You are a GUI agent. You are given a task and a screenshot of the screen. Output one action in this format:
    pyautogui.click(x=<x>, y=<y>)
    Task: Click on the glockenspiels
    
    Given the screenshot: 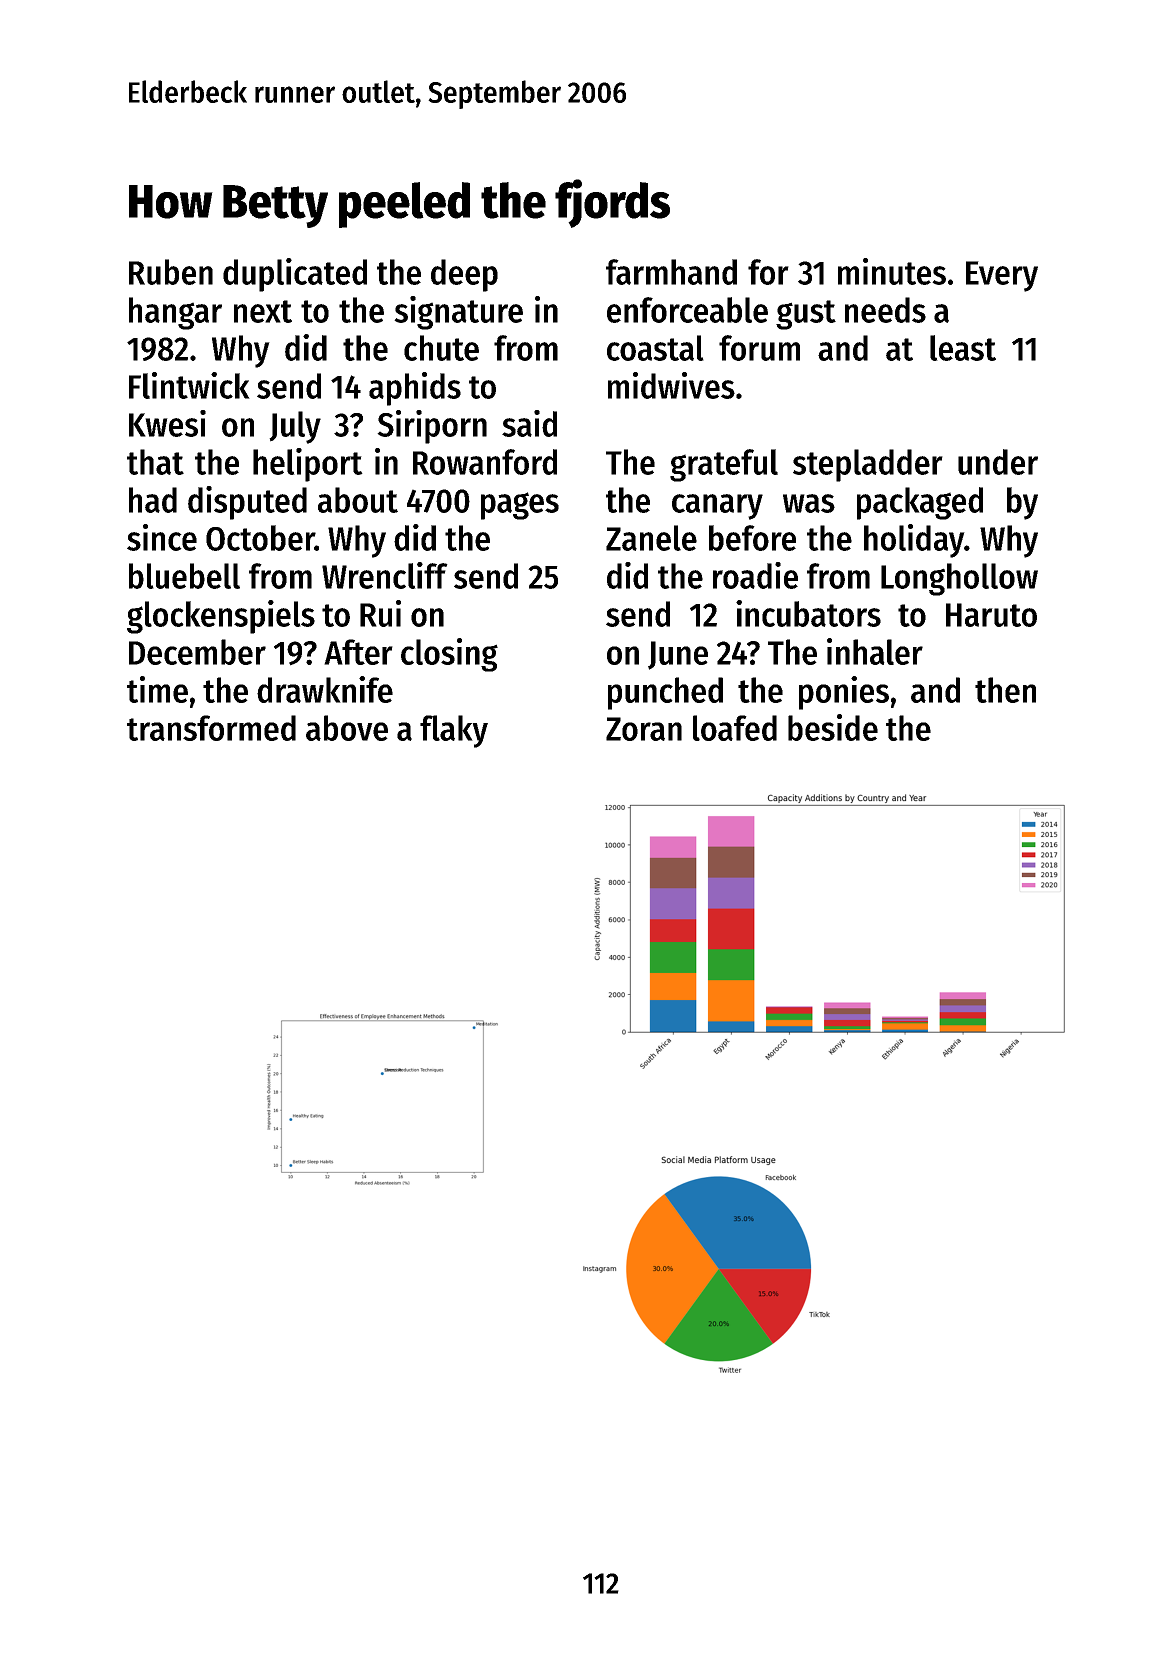 What is the action you would take?
    pyautogui.click(x=221, y=617)
